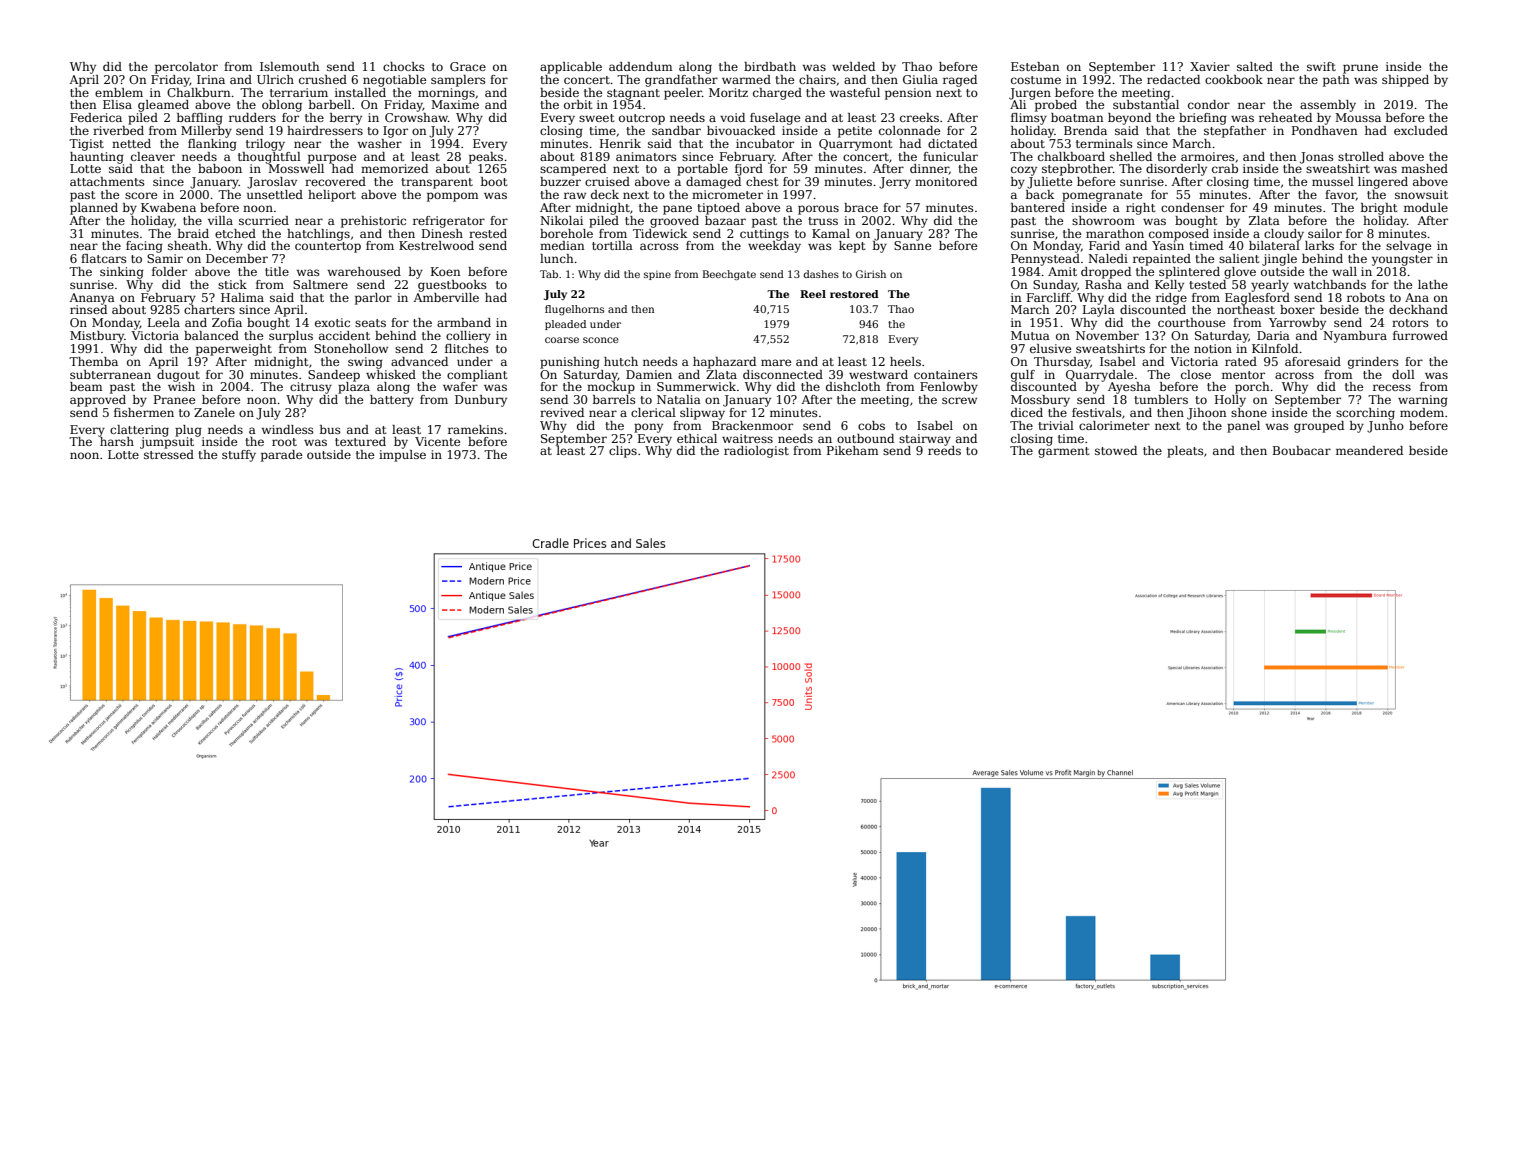 The height and width of the screenshot is (1173, 1518). Describe the element at coordinates (1361, 156) in the screenshot. I see `strolled` at that location.
